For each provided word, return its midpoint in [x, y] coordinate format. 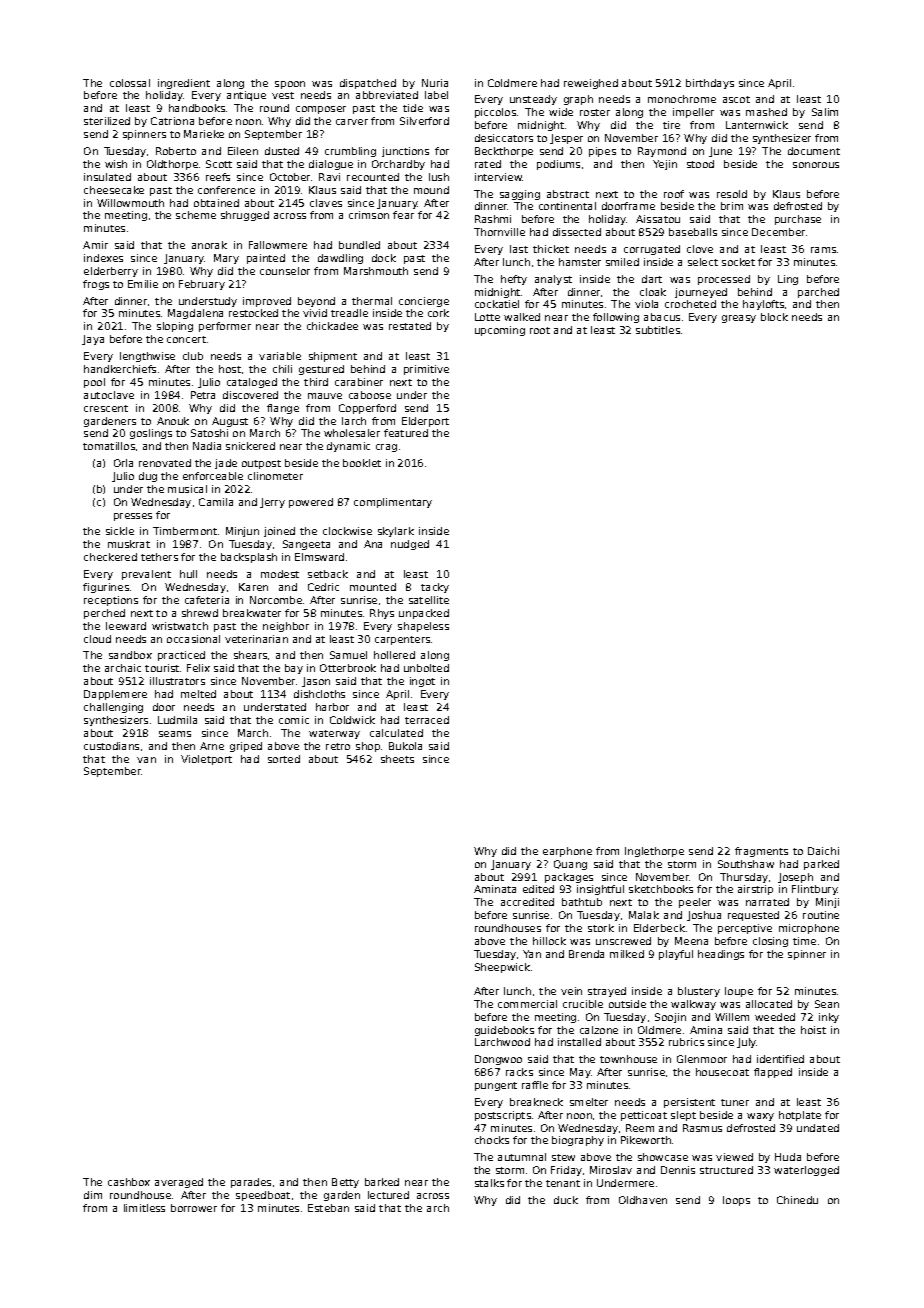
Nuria [435, 83]
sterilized [107, 121]
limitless [144, 1208]
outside [627, 1004]
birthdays [710, 84]
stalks [489, 1183]
